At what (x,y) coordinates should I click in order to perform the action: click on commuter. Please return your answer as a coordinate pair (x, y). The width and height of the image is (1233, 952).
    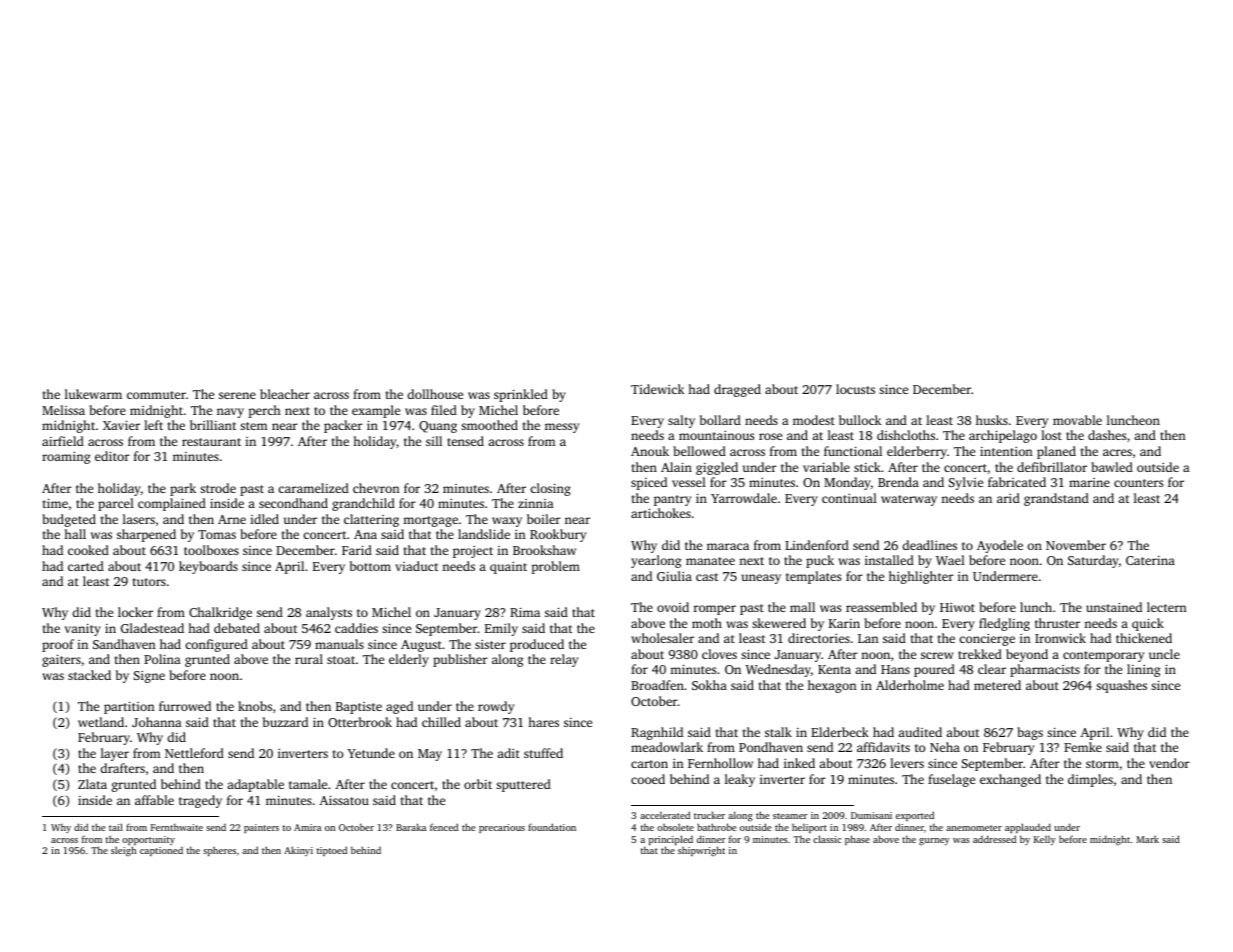
    Looking at the image, I should click on (156, 395).
